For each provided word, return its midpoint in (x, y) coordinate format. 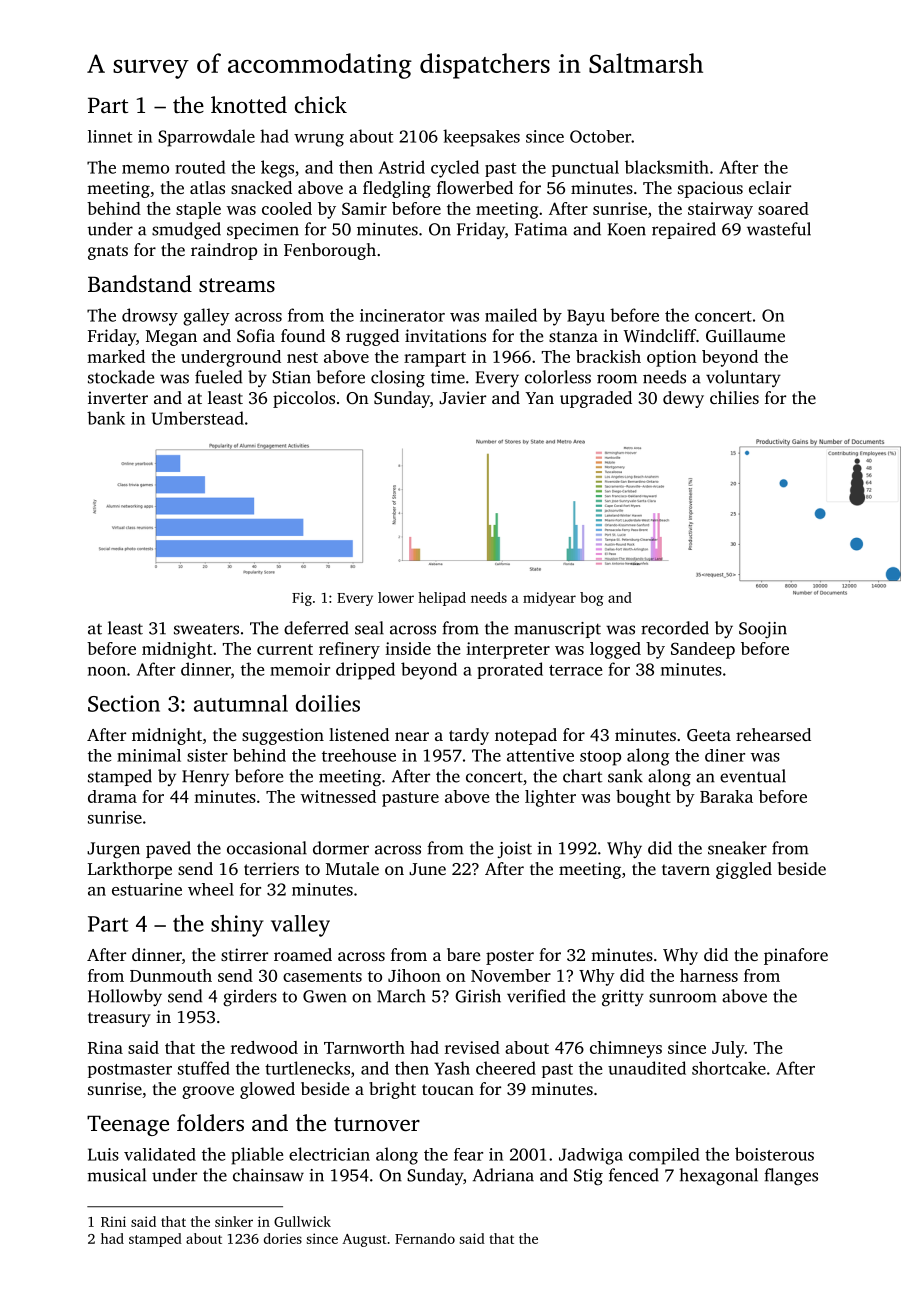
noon (107, 671)
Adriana (503, 1175)
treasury (119, 1019)
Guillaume (745, 335)
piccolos (304, 399)
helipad (442, 599)
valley (300, 926)
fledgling (397, 189)
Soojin (763, 630)
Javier (462, 397)
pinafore (796, 956)
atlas (207, 187)
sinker (234, 1221)
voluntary (743, 378)
